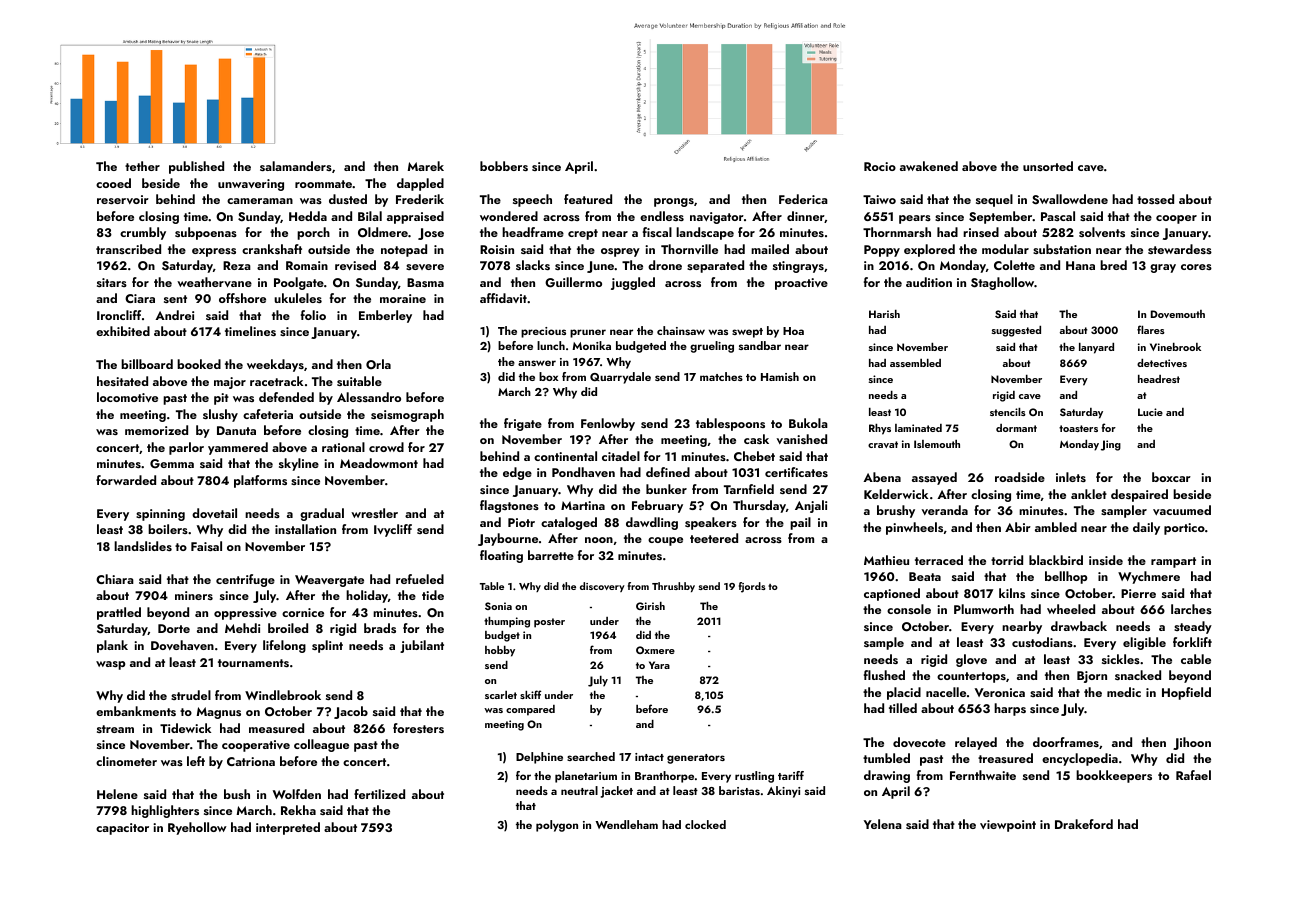 This image has height=924, width=1308. I want to click on clocked, so click(705, 824).
